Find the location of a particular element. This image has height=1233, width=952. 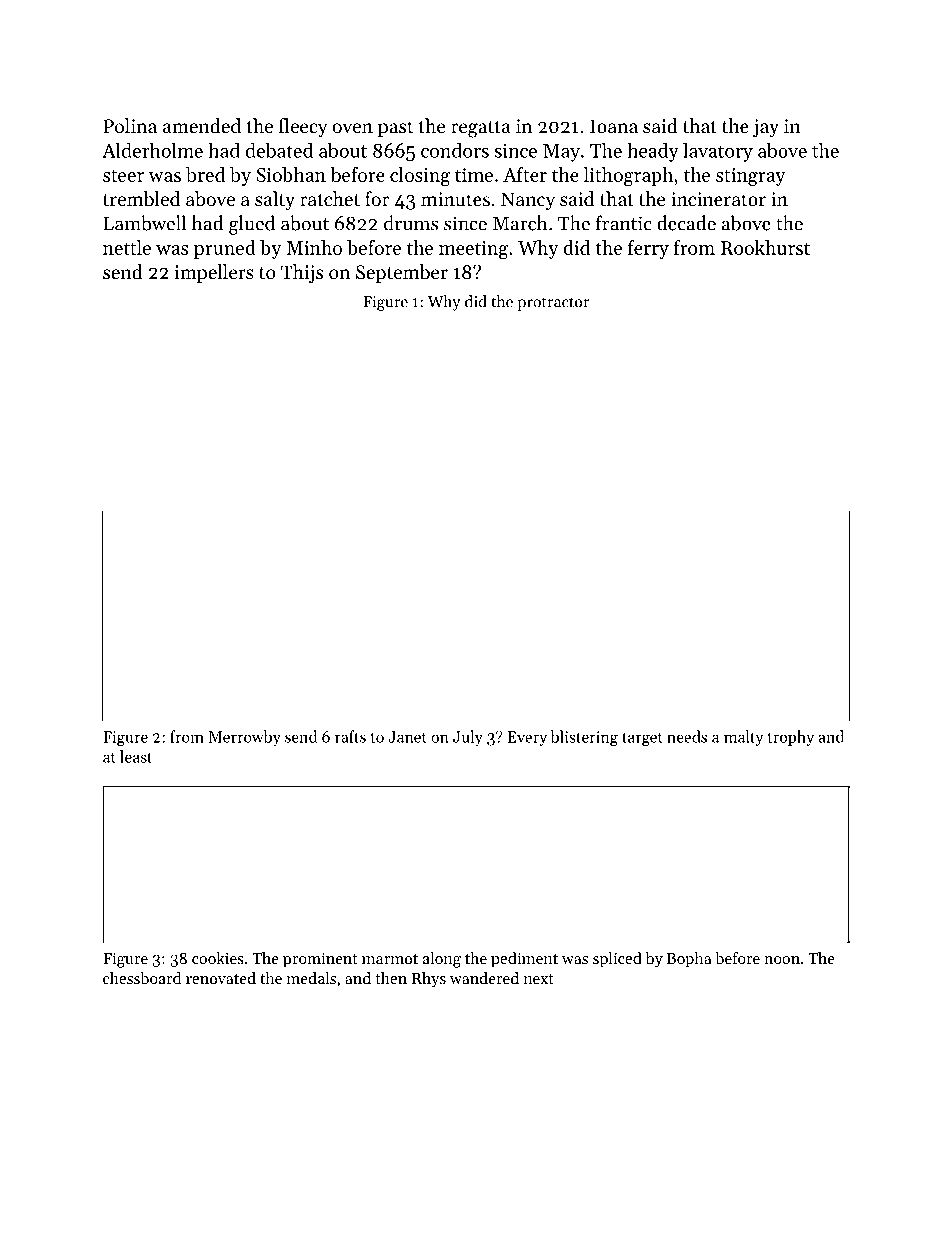

protractor is located at coordinates (553, 304).
